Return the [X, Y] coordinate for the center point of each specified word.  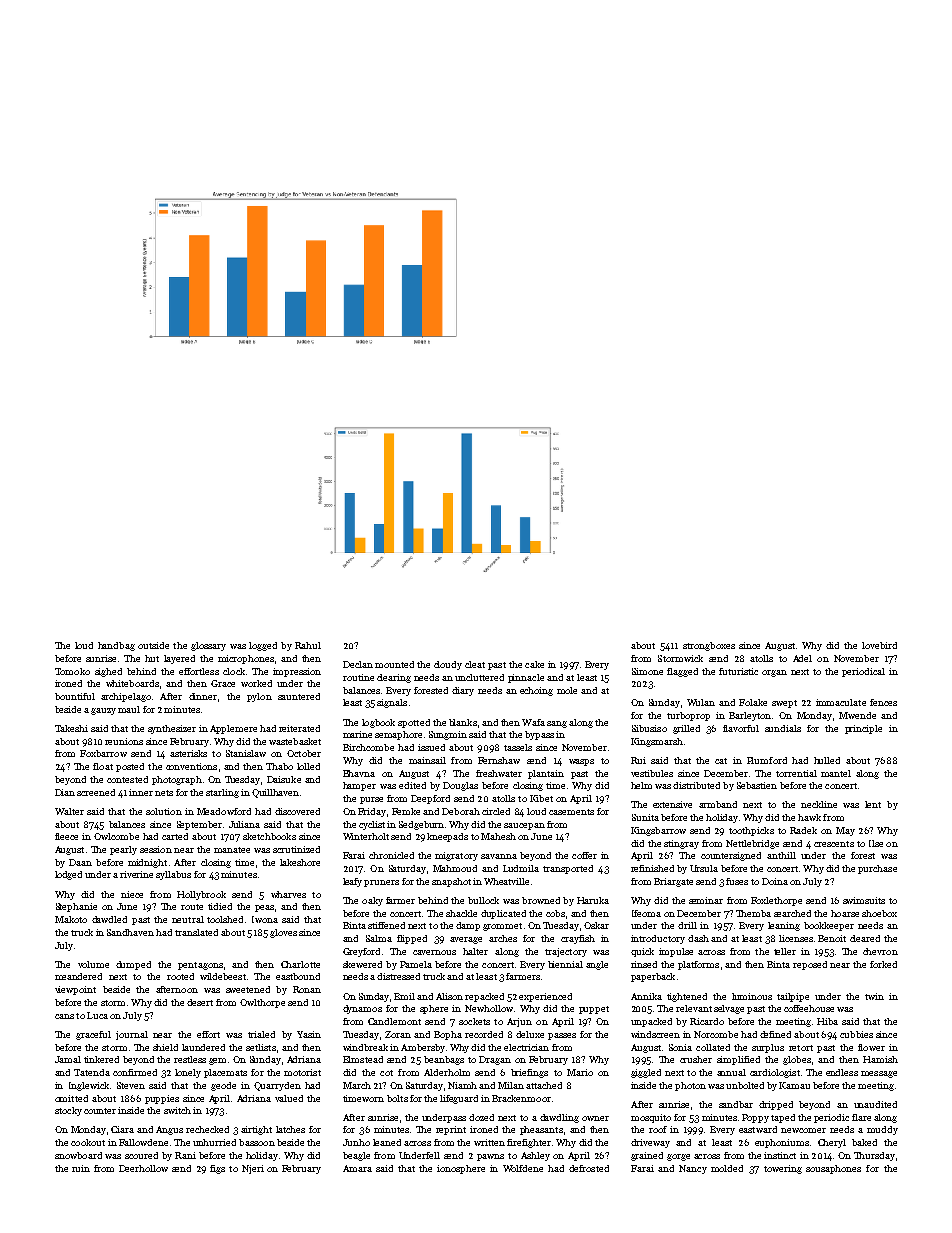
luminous [752, 996]
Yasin [309, 1034]
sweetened [248, 989]
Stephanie [76, 907]
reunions [124, 741]
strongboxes [709, 646]
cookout [88, 1142]
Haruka [593, 900]
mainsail [427, 760]
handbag [116, 646]
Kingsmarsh [657, 742]
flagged [682, 672]
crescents [834, 844]
